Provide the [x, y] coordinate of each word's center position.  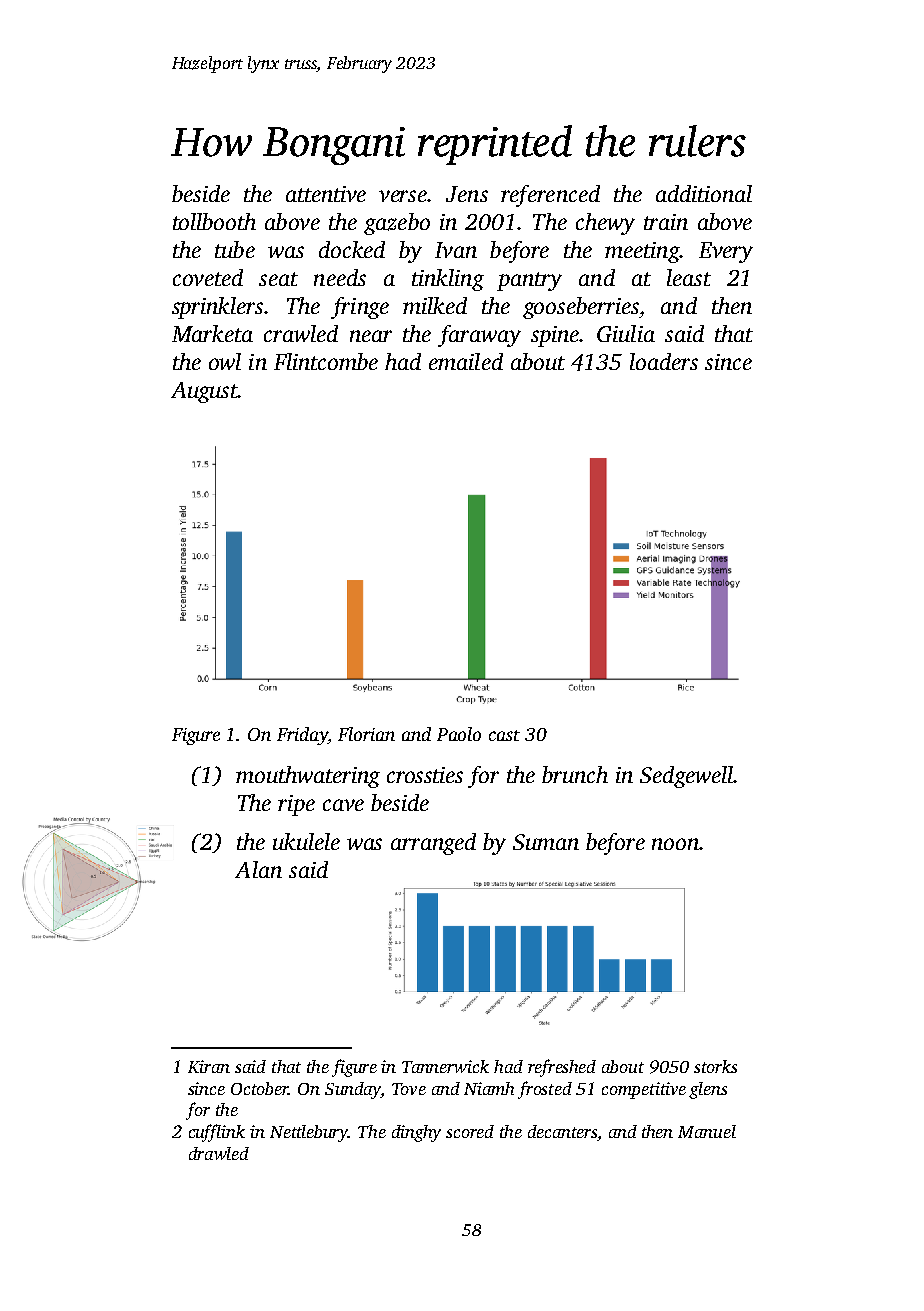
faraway [479, 336]
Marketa [212, 333]
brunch [575, 774]
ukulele [306, 841]
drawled [219, 1153]
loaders [664, 361]
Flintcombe [326, 361]
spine [555, 336]
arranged [433, 844]
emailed [466, 361]
